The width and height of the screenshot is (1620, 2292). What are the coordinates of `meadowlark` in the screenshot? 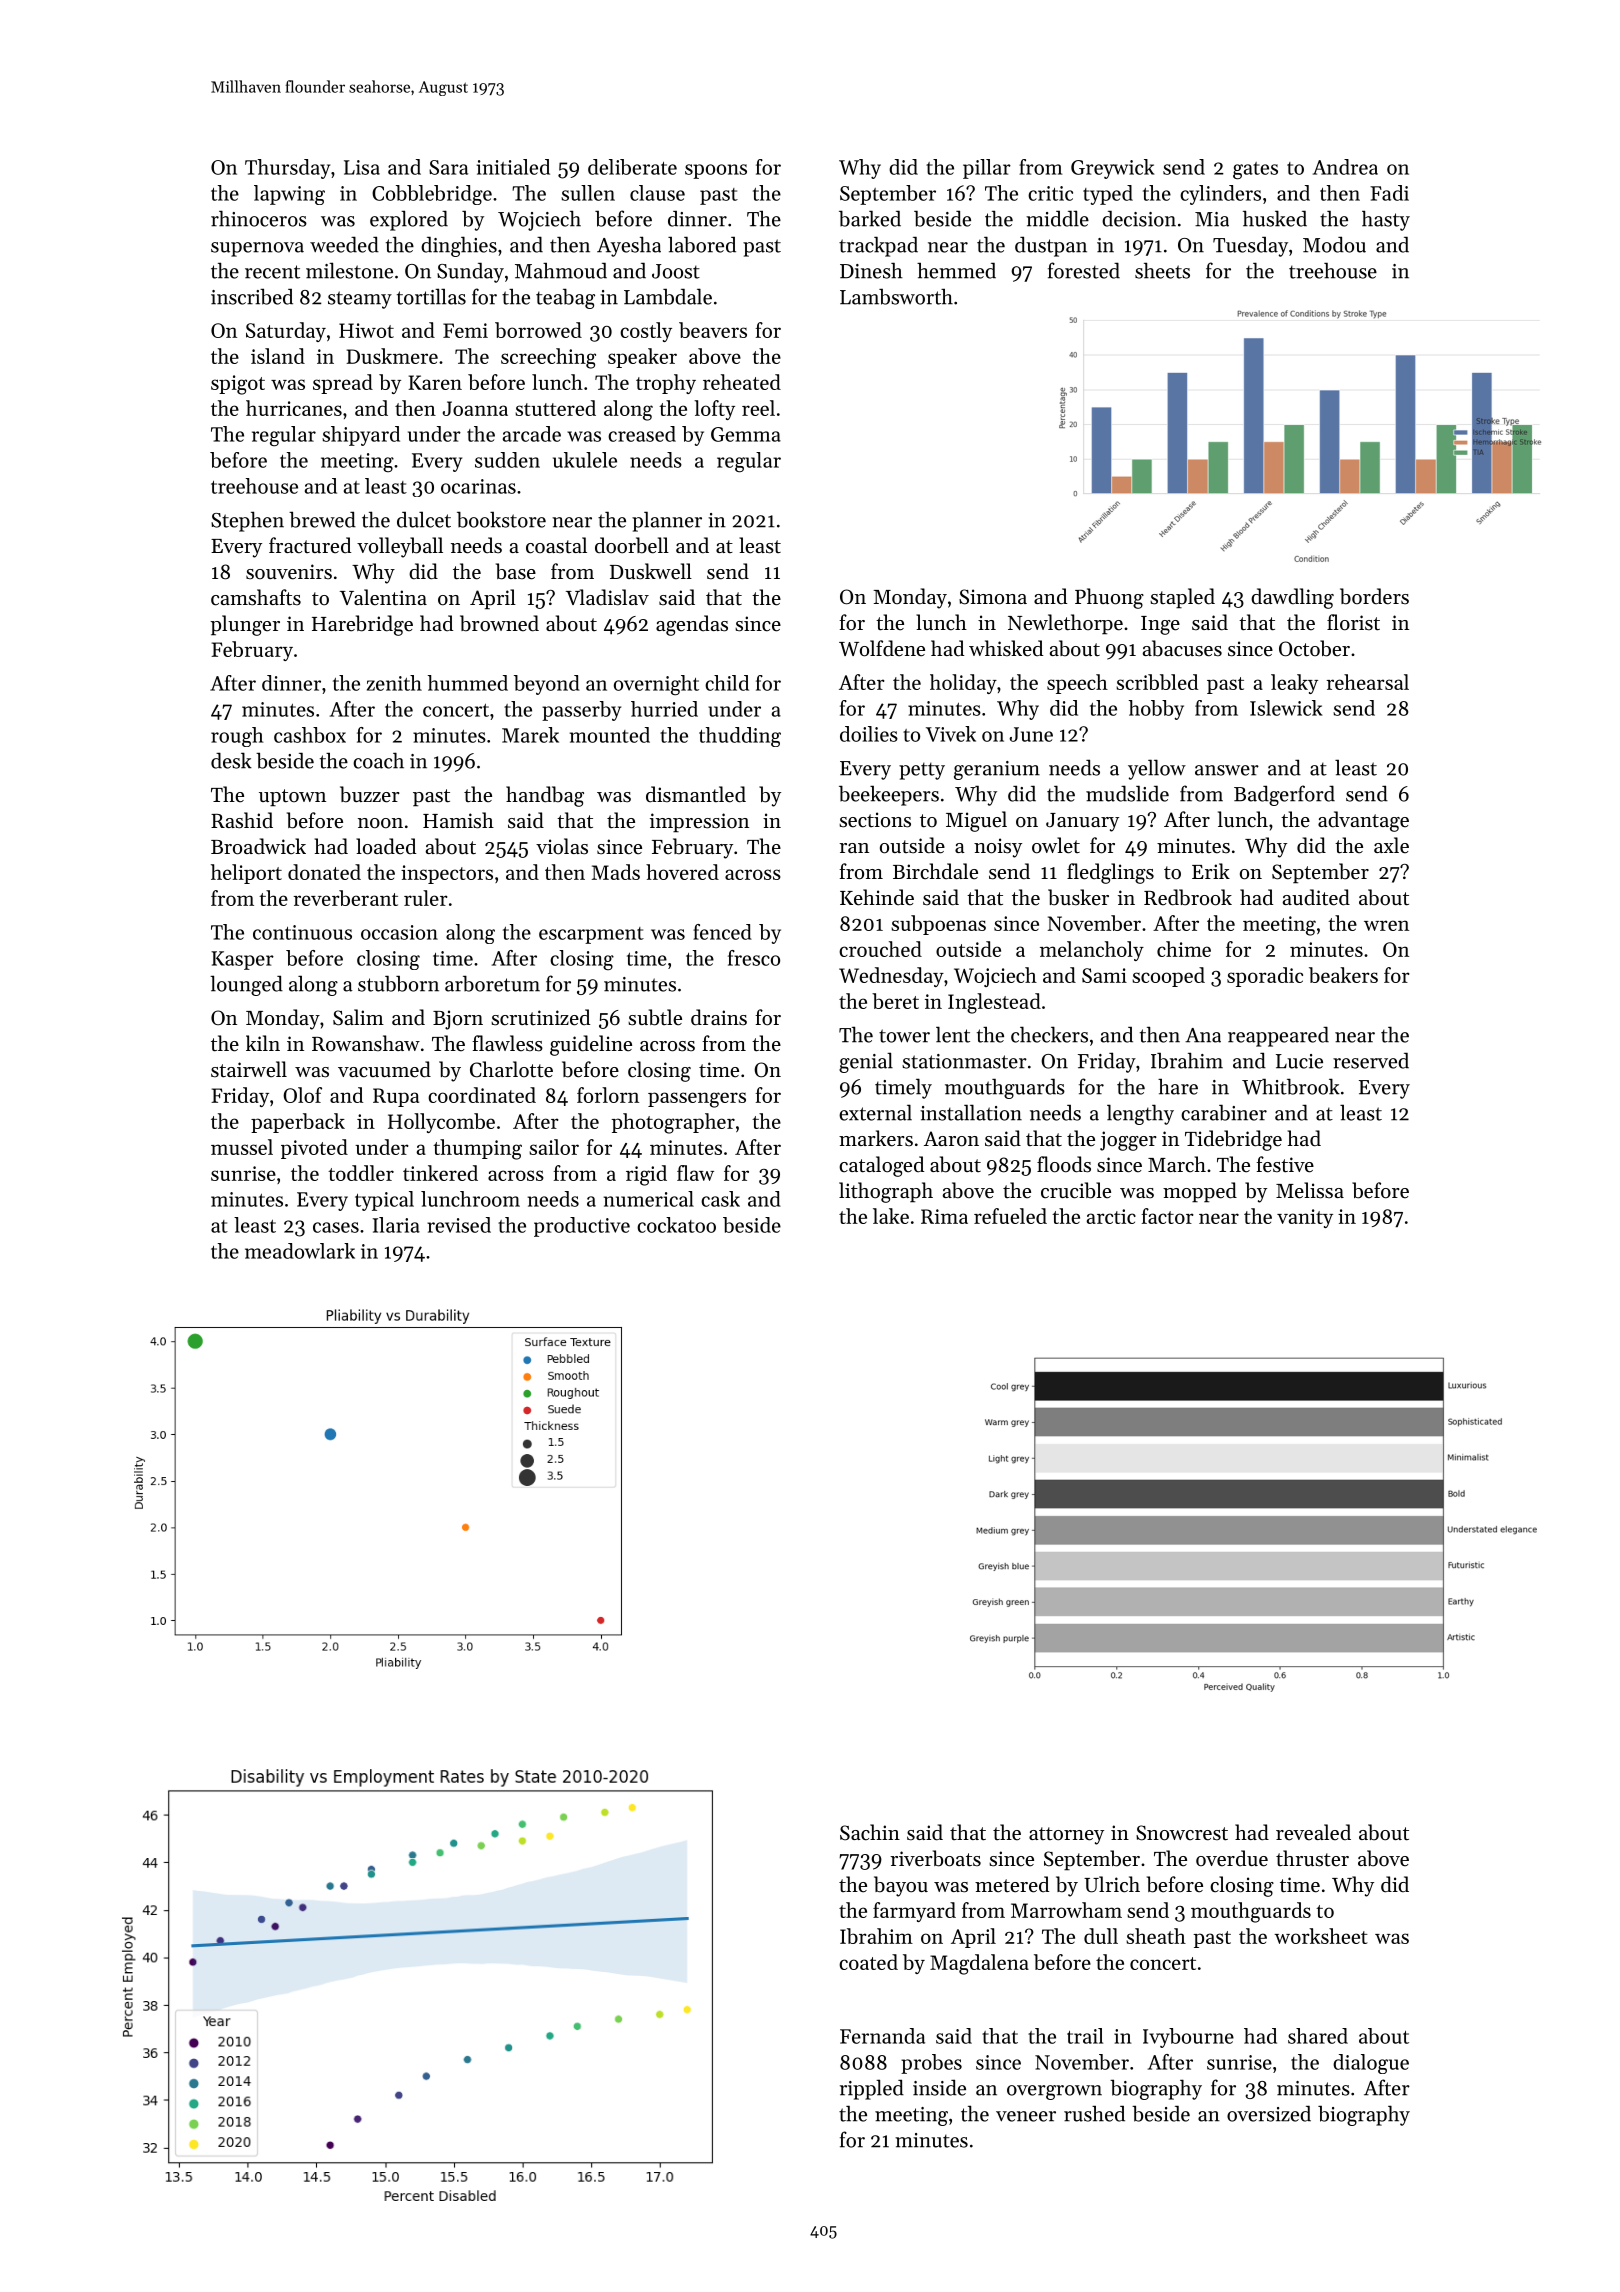 It's located at (300, 1251).
